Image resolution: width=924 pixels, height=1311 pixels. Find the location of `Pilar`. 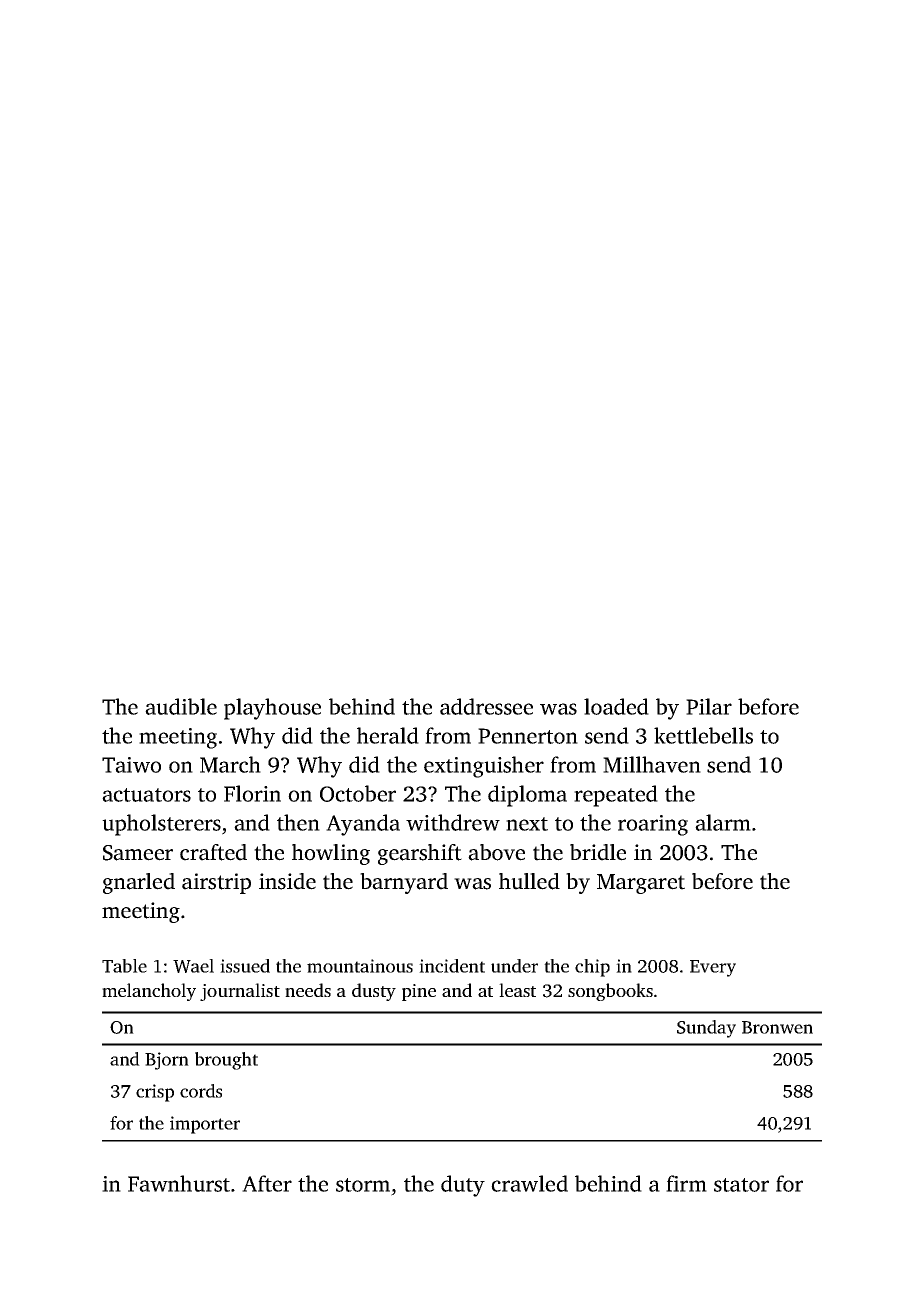

Pilar is located at coordinates (709, 706).
